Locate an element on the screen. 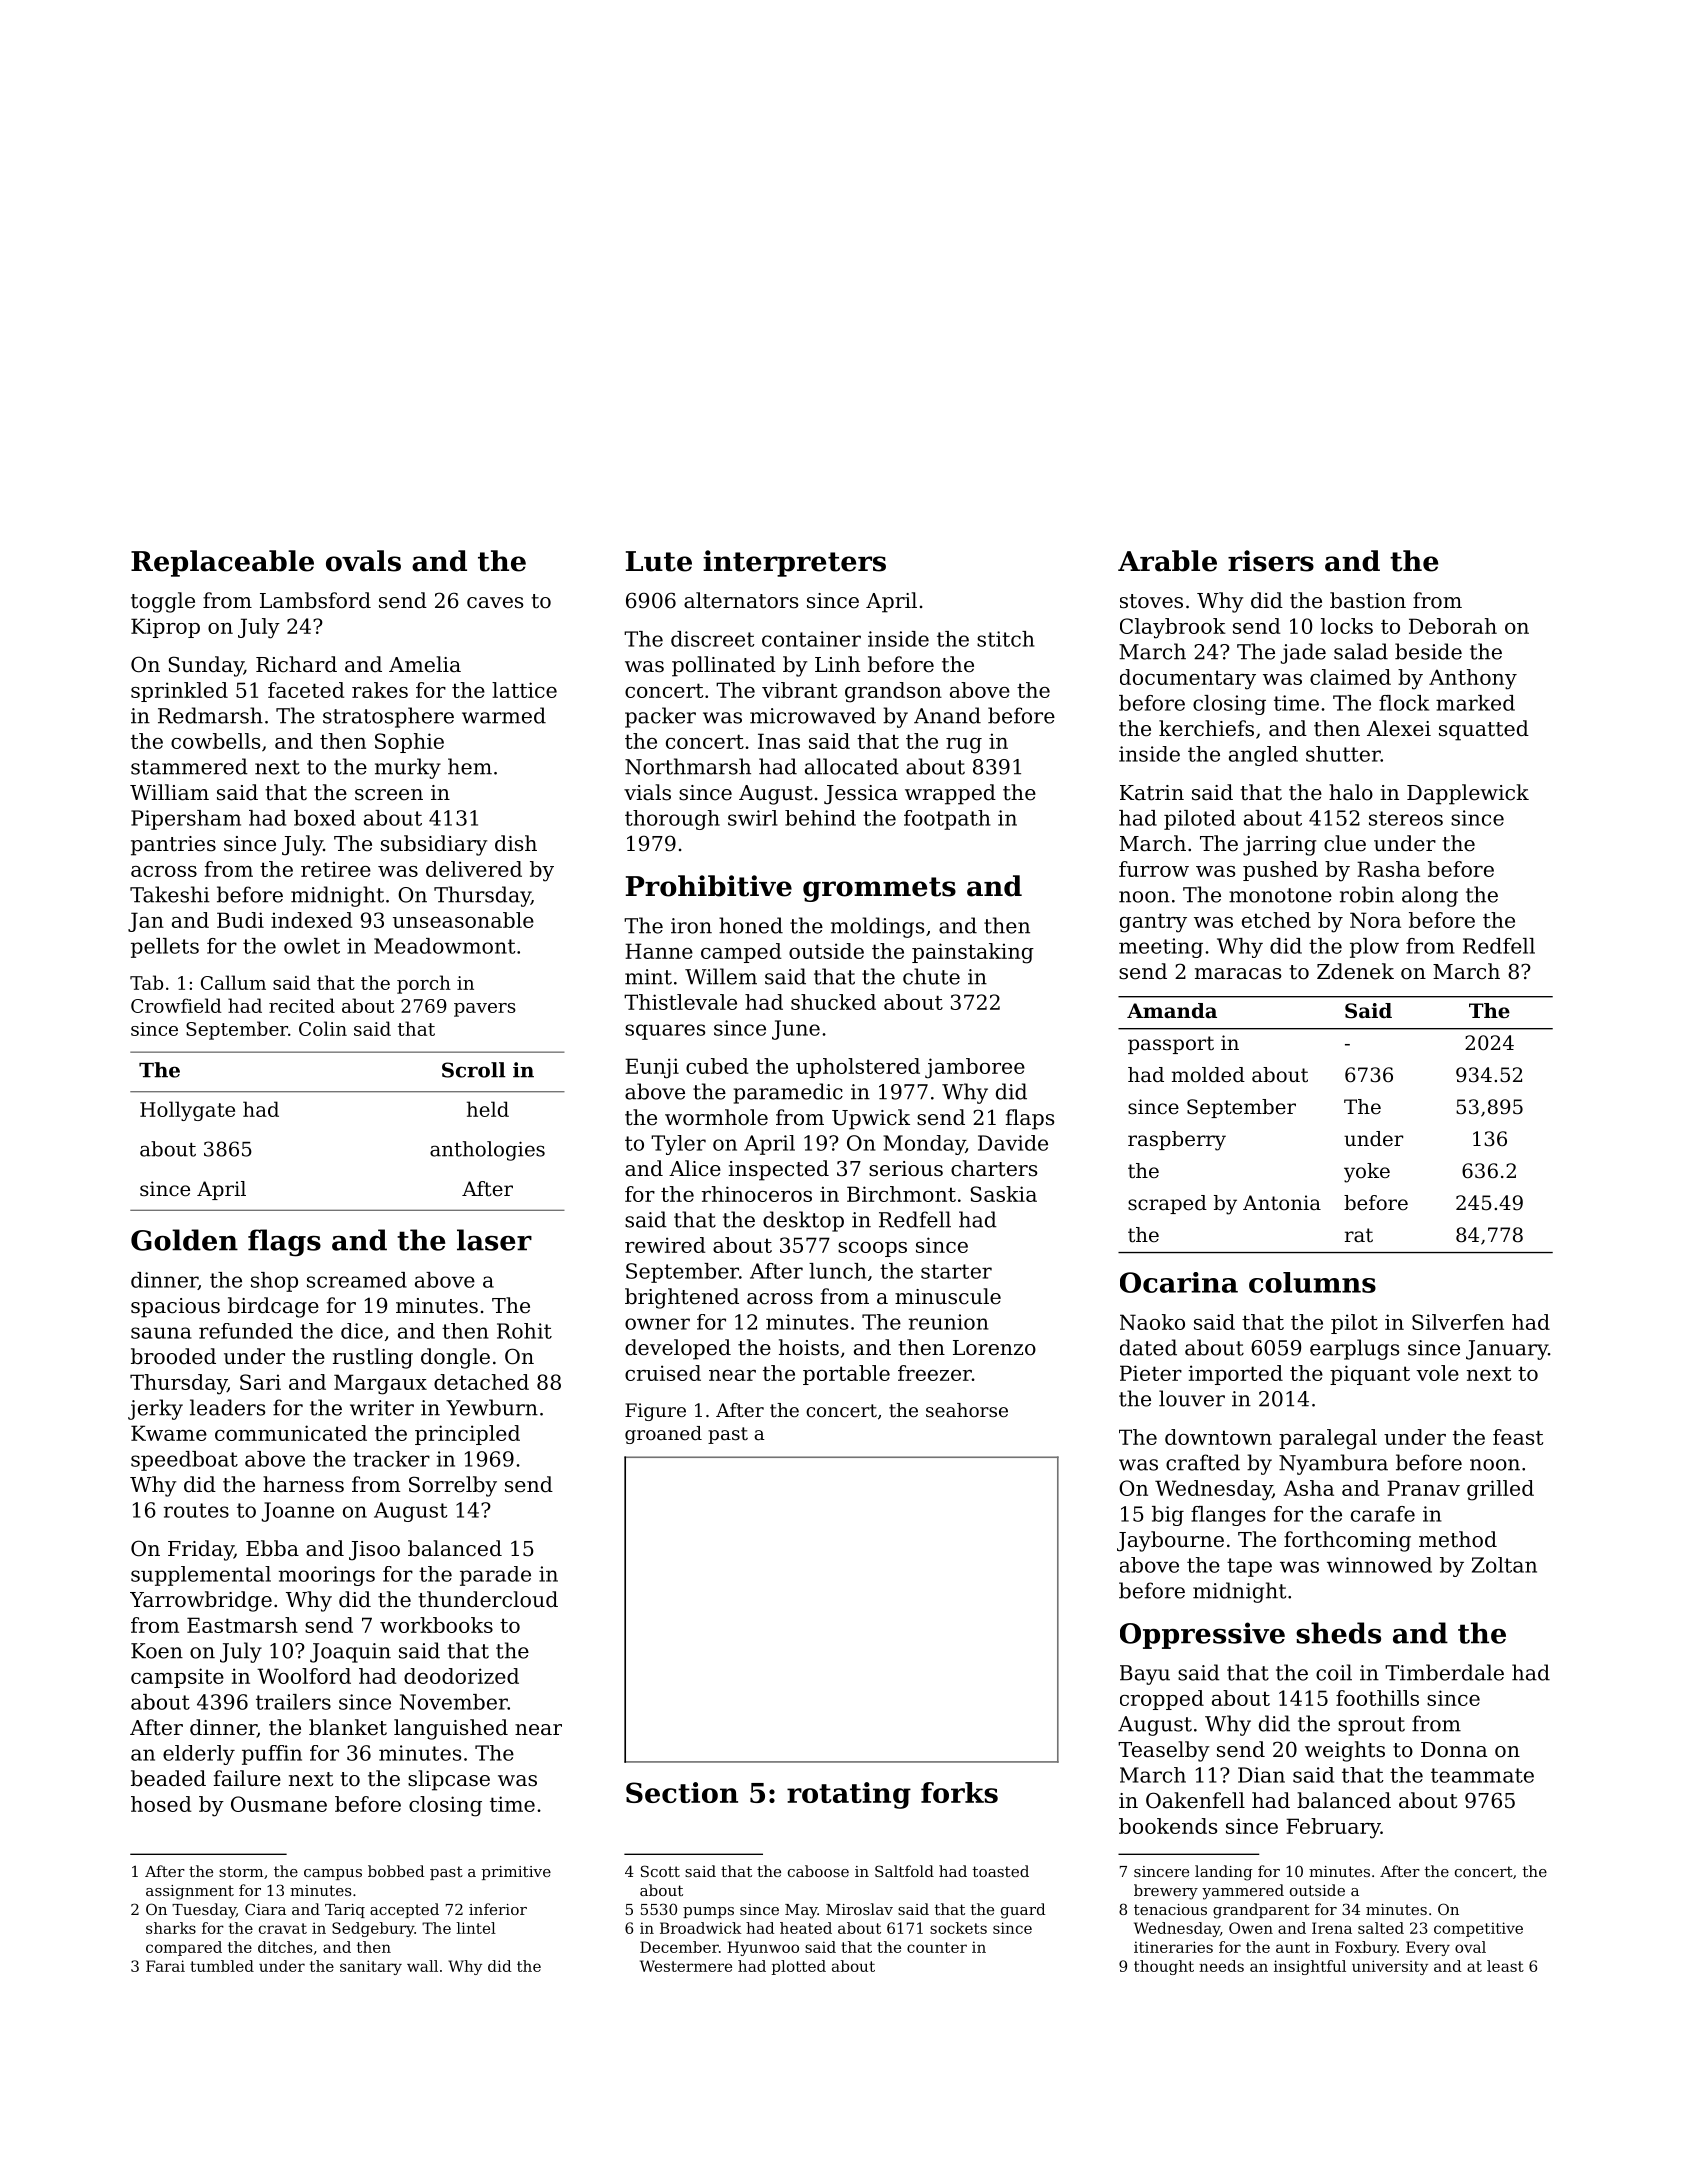 The height and width of the screenshot is (2178, 1683). swirl is located at coordinates (753, 818).
